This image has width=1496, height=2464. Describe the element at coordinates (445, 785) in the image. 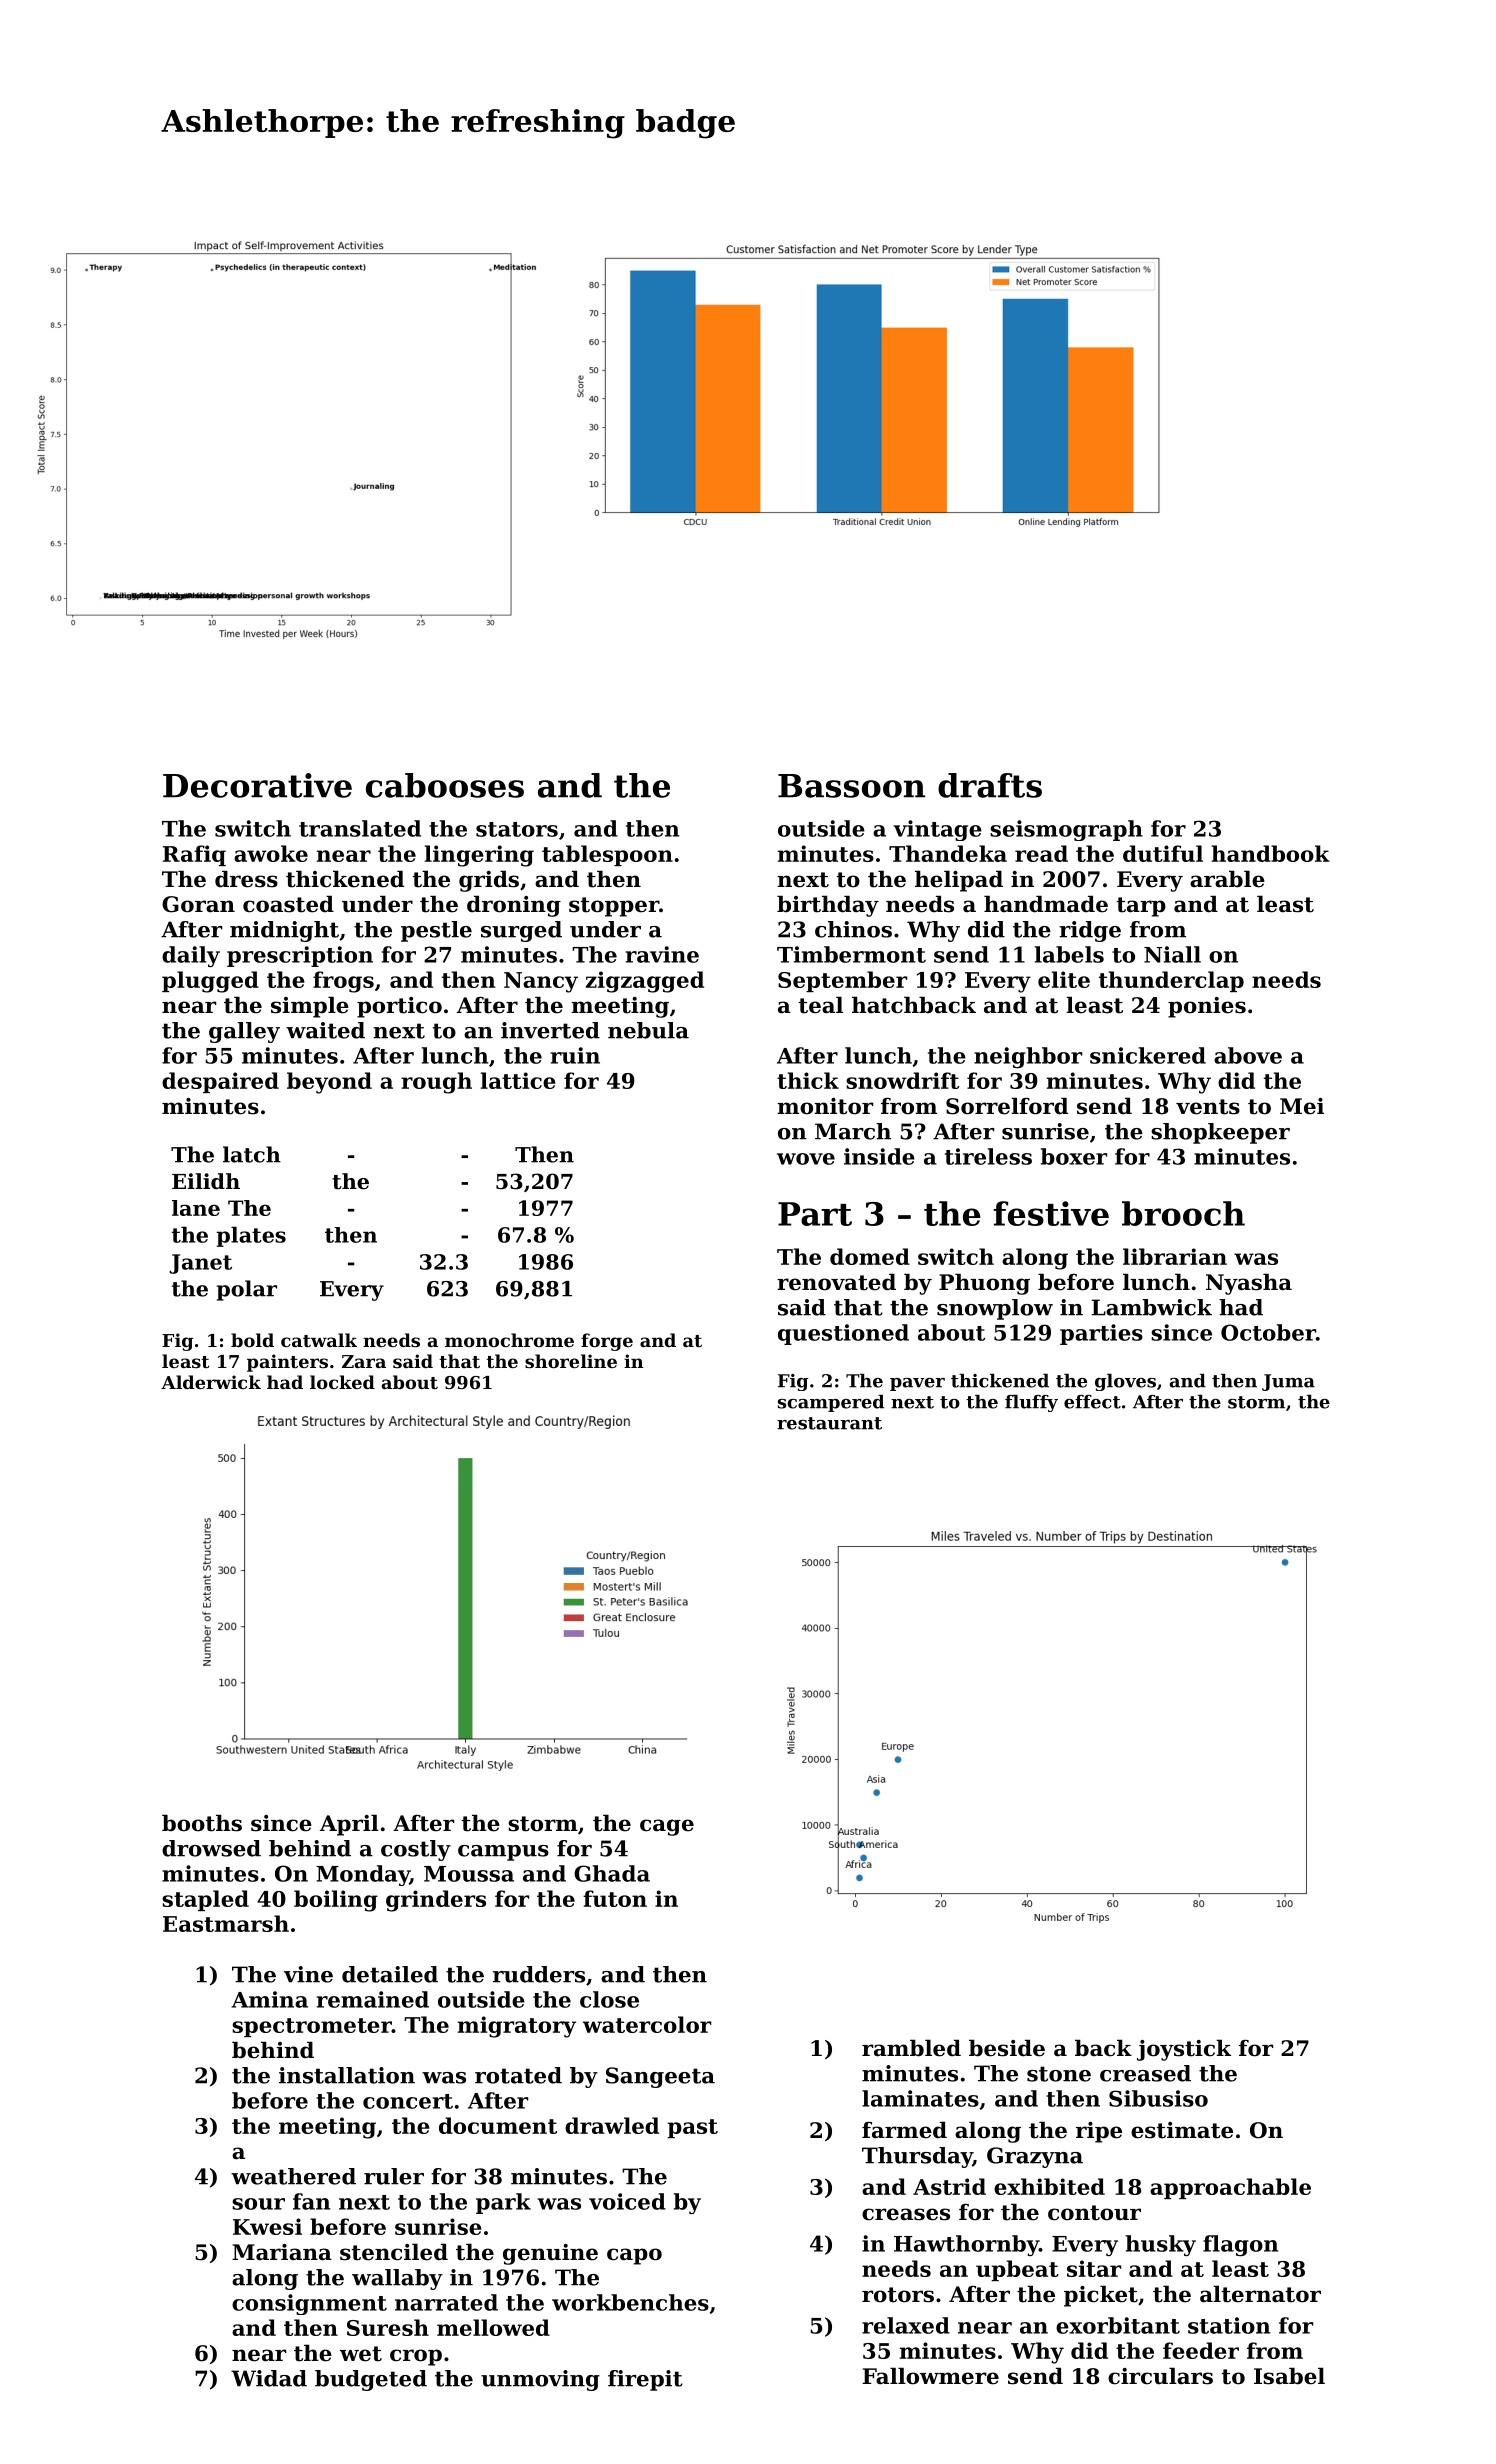

I see `cabooses` at that location.
